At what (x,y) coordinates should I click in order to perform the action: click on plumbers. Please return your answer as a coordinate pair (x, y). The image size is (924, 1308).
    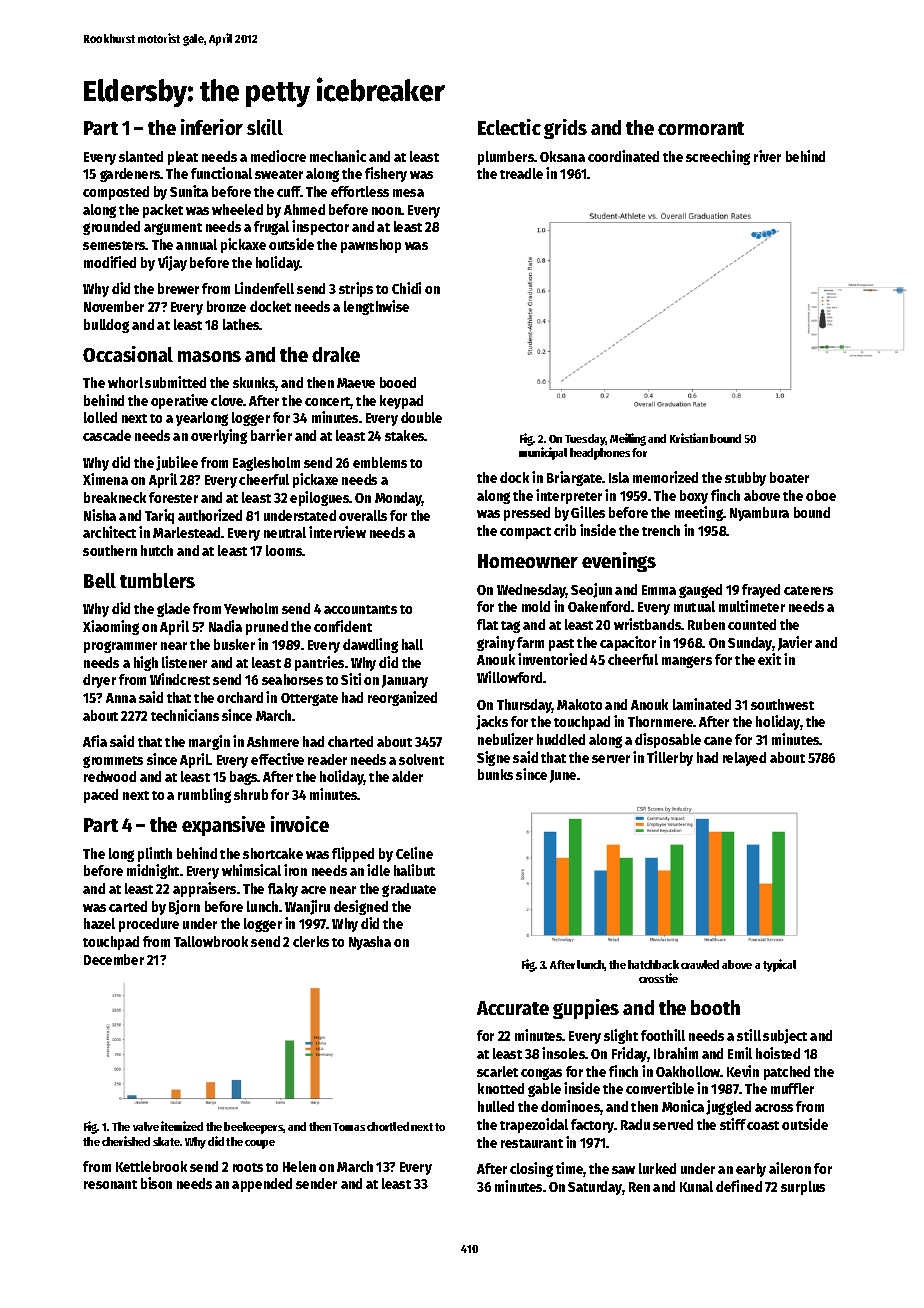
    Looking at the image, I should click on (506, 158).
